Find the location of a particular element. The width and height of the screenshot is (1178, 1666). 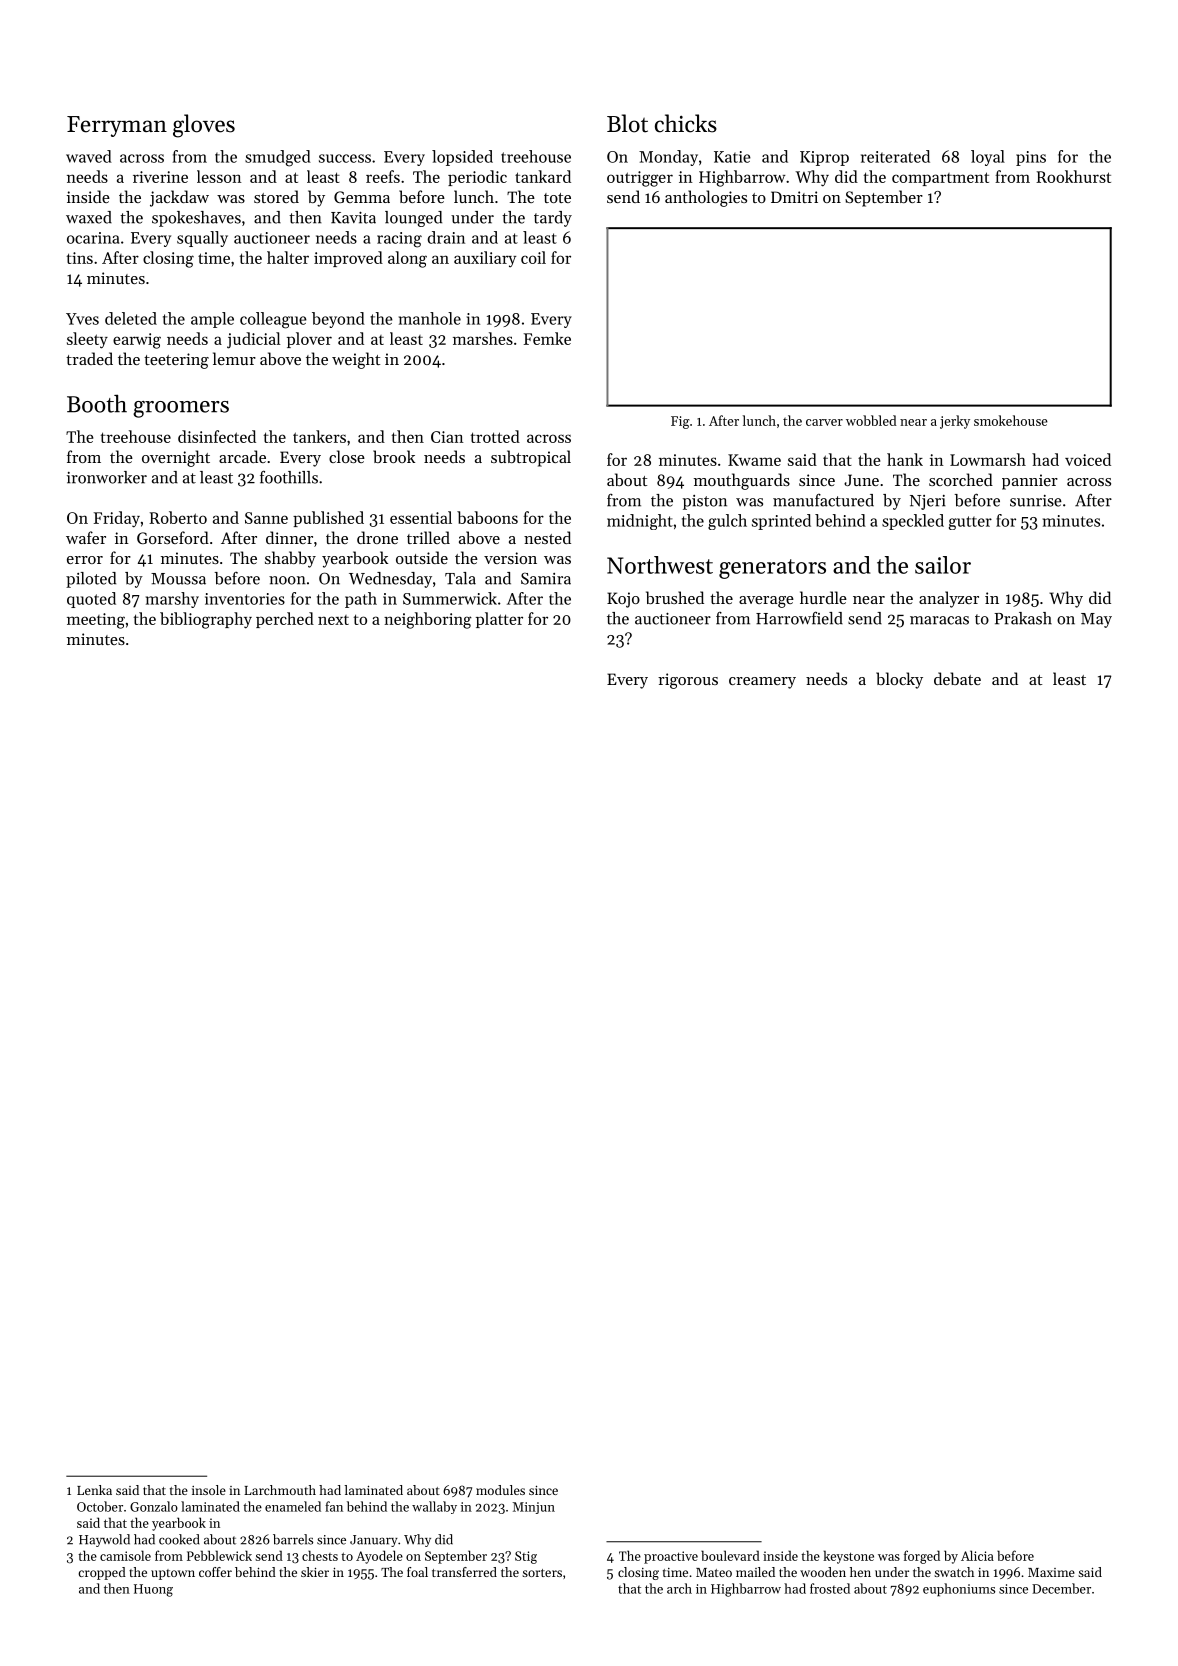

mouthguards is located at coordinates (742, 481).
